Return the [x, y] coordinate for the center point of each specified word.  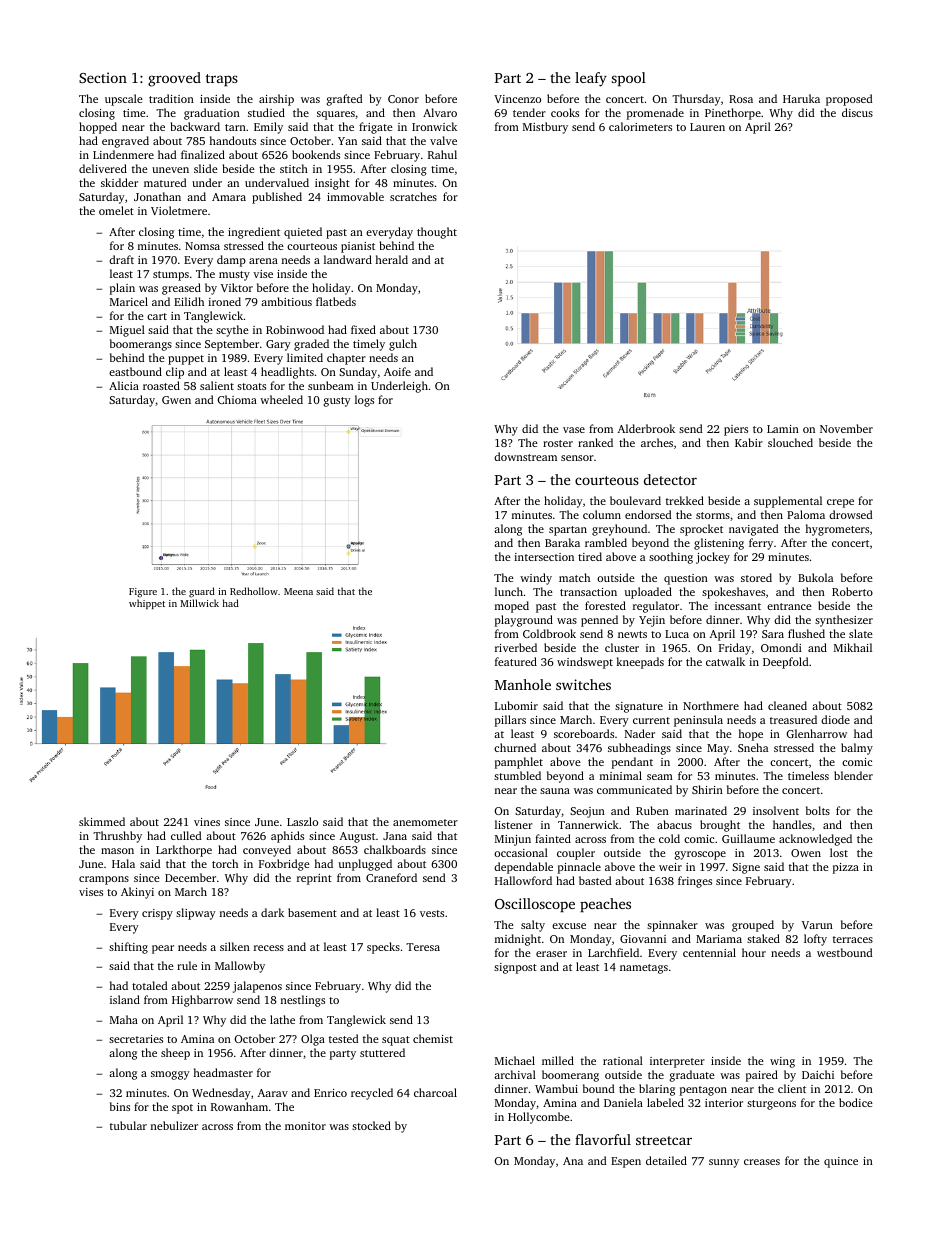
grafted [344, 100]
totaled [149, 985]
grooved [174, 79]
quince [841, 1162]
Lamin [783, 429]
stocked [371, 1125]
